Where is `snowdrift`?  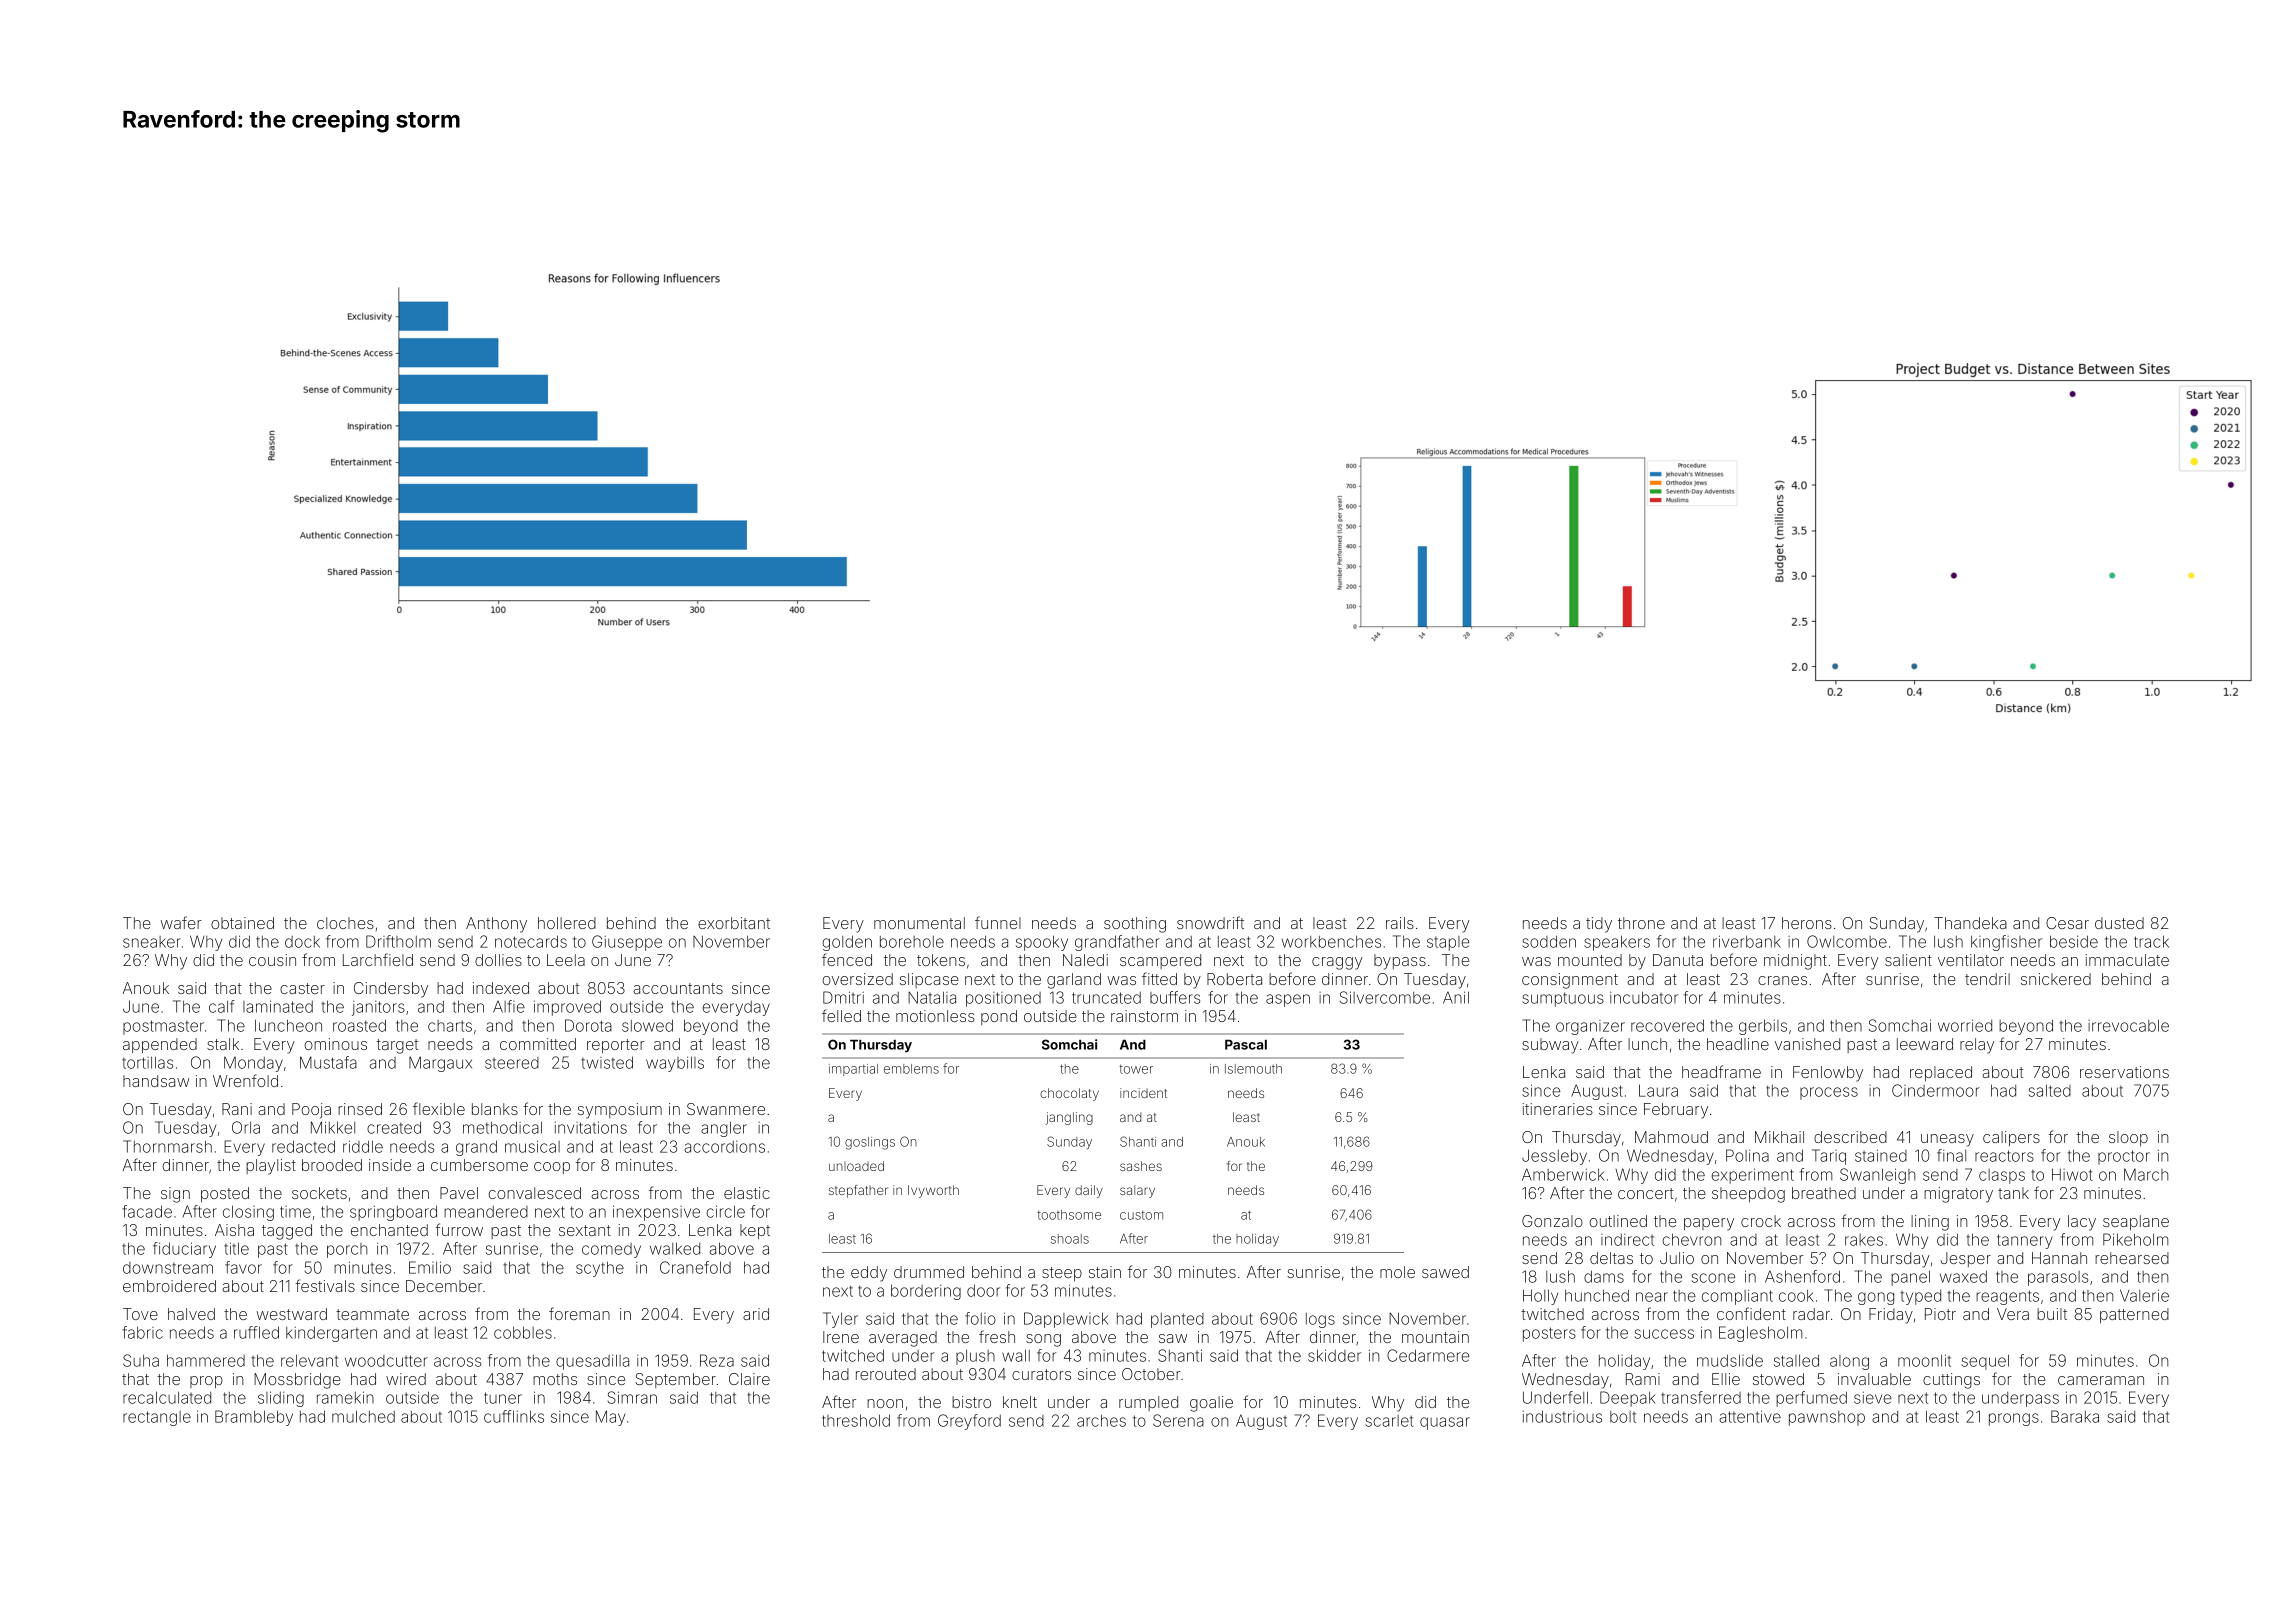 snowdrift is located at coordinates (1210, 922).
